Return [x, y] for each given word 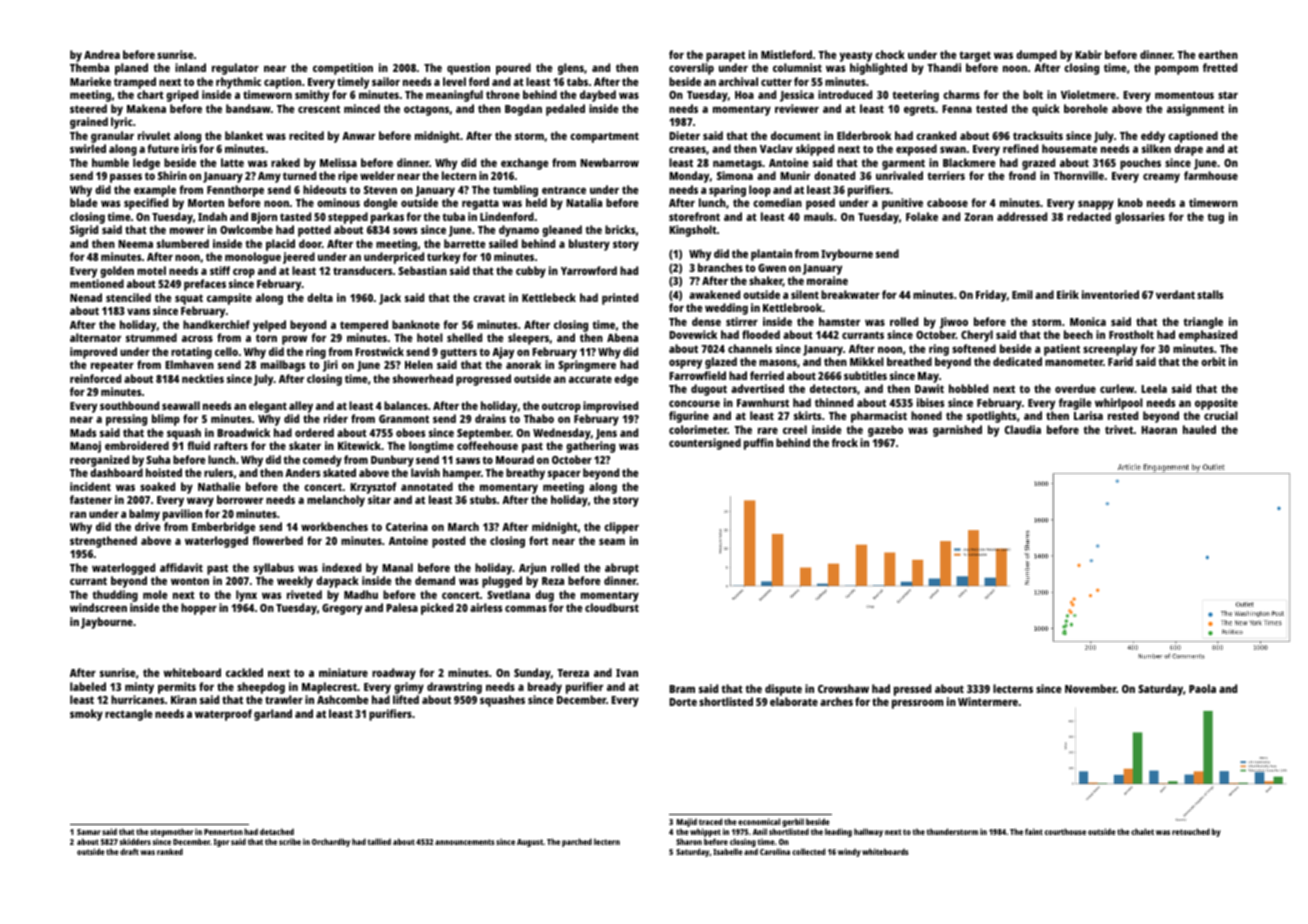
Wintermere [988, 701]
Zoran [979, 217]
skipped [815, 150]
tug [1215, 218]
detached [277, 831]
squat [189, 299]
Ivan [627, 673]
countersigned [705, 444]
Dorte [683, 702]
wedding [726, 309]
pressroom [917, 704]
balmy [144, 515]
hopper [199, 609]
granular [112, 137]
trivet [1119, 429]
